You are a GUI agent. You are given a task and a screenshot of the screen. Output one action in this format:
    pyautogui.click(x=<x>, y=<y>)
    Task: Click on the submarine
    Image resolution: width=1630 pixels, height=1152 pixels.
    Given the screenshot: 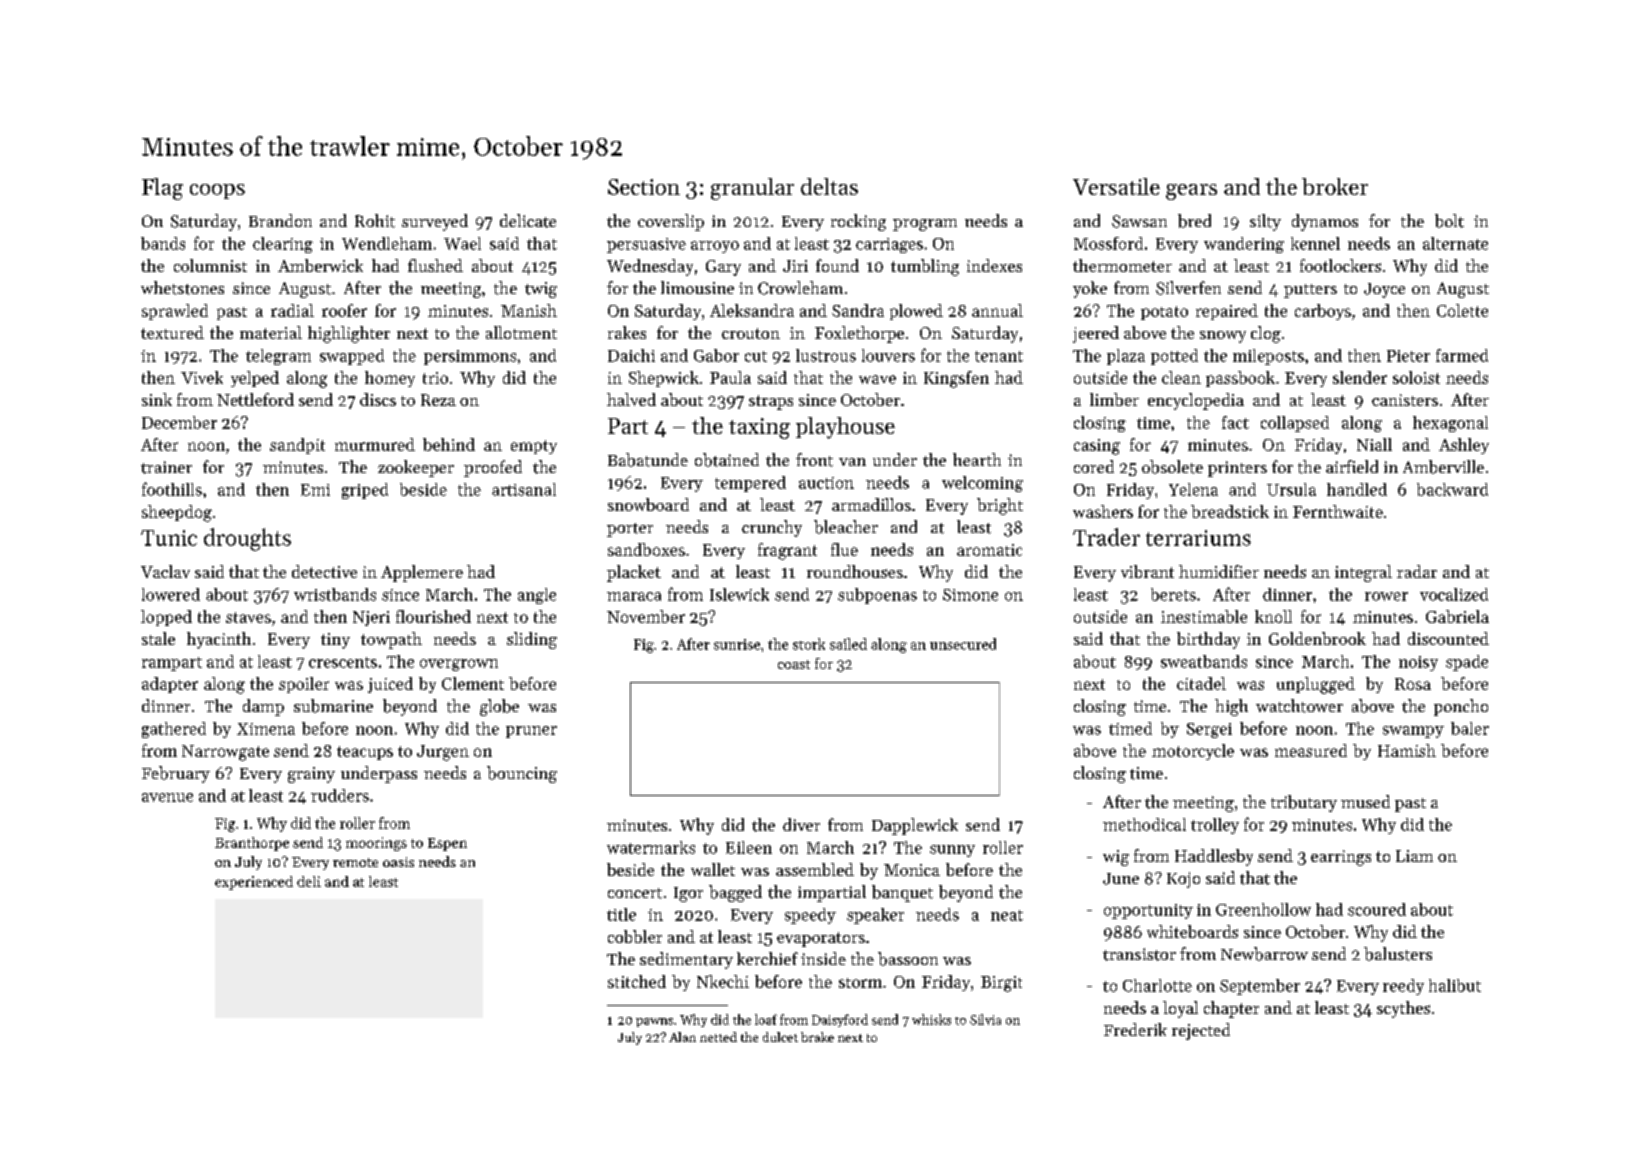 What is the action you would take?
    pyautogui.click(x=333, y=706)
